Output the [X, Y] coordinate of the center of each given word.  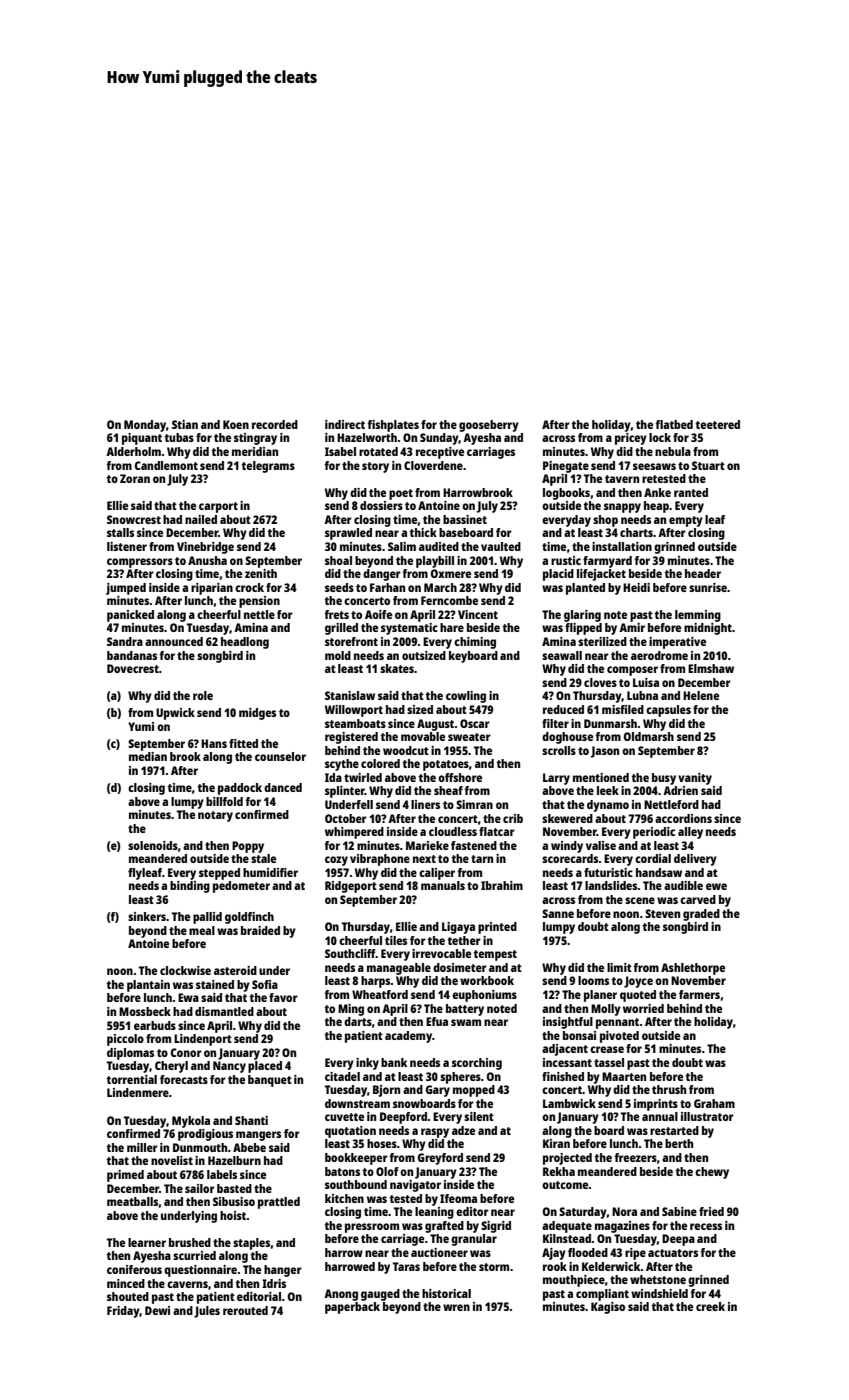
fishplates [393, 426]
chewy [712, 1173]
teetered [717, 424]
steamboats [355, 723]
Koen [236, 424]
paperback [352, 1308]
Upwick [175, 714]
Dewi [157, 1310]
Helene [701, 695]
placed [265, 1067]
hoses [382, 1143]
